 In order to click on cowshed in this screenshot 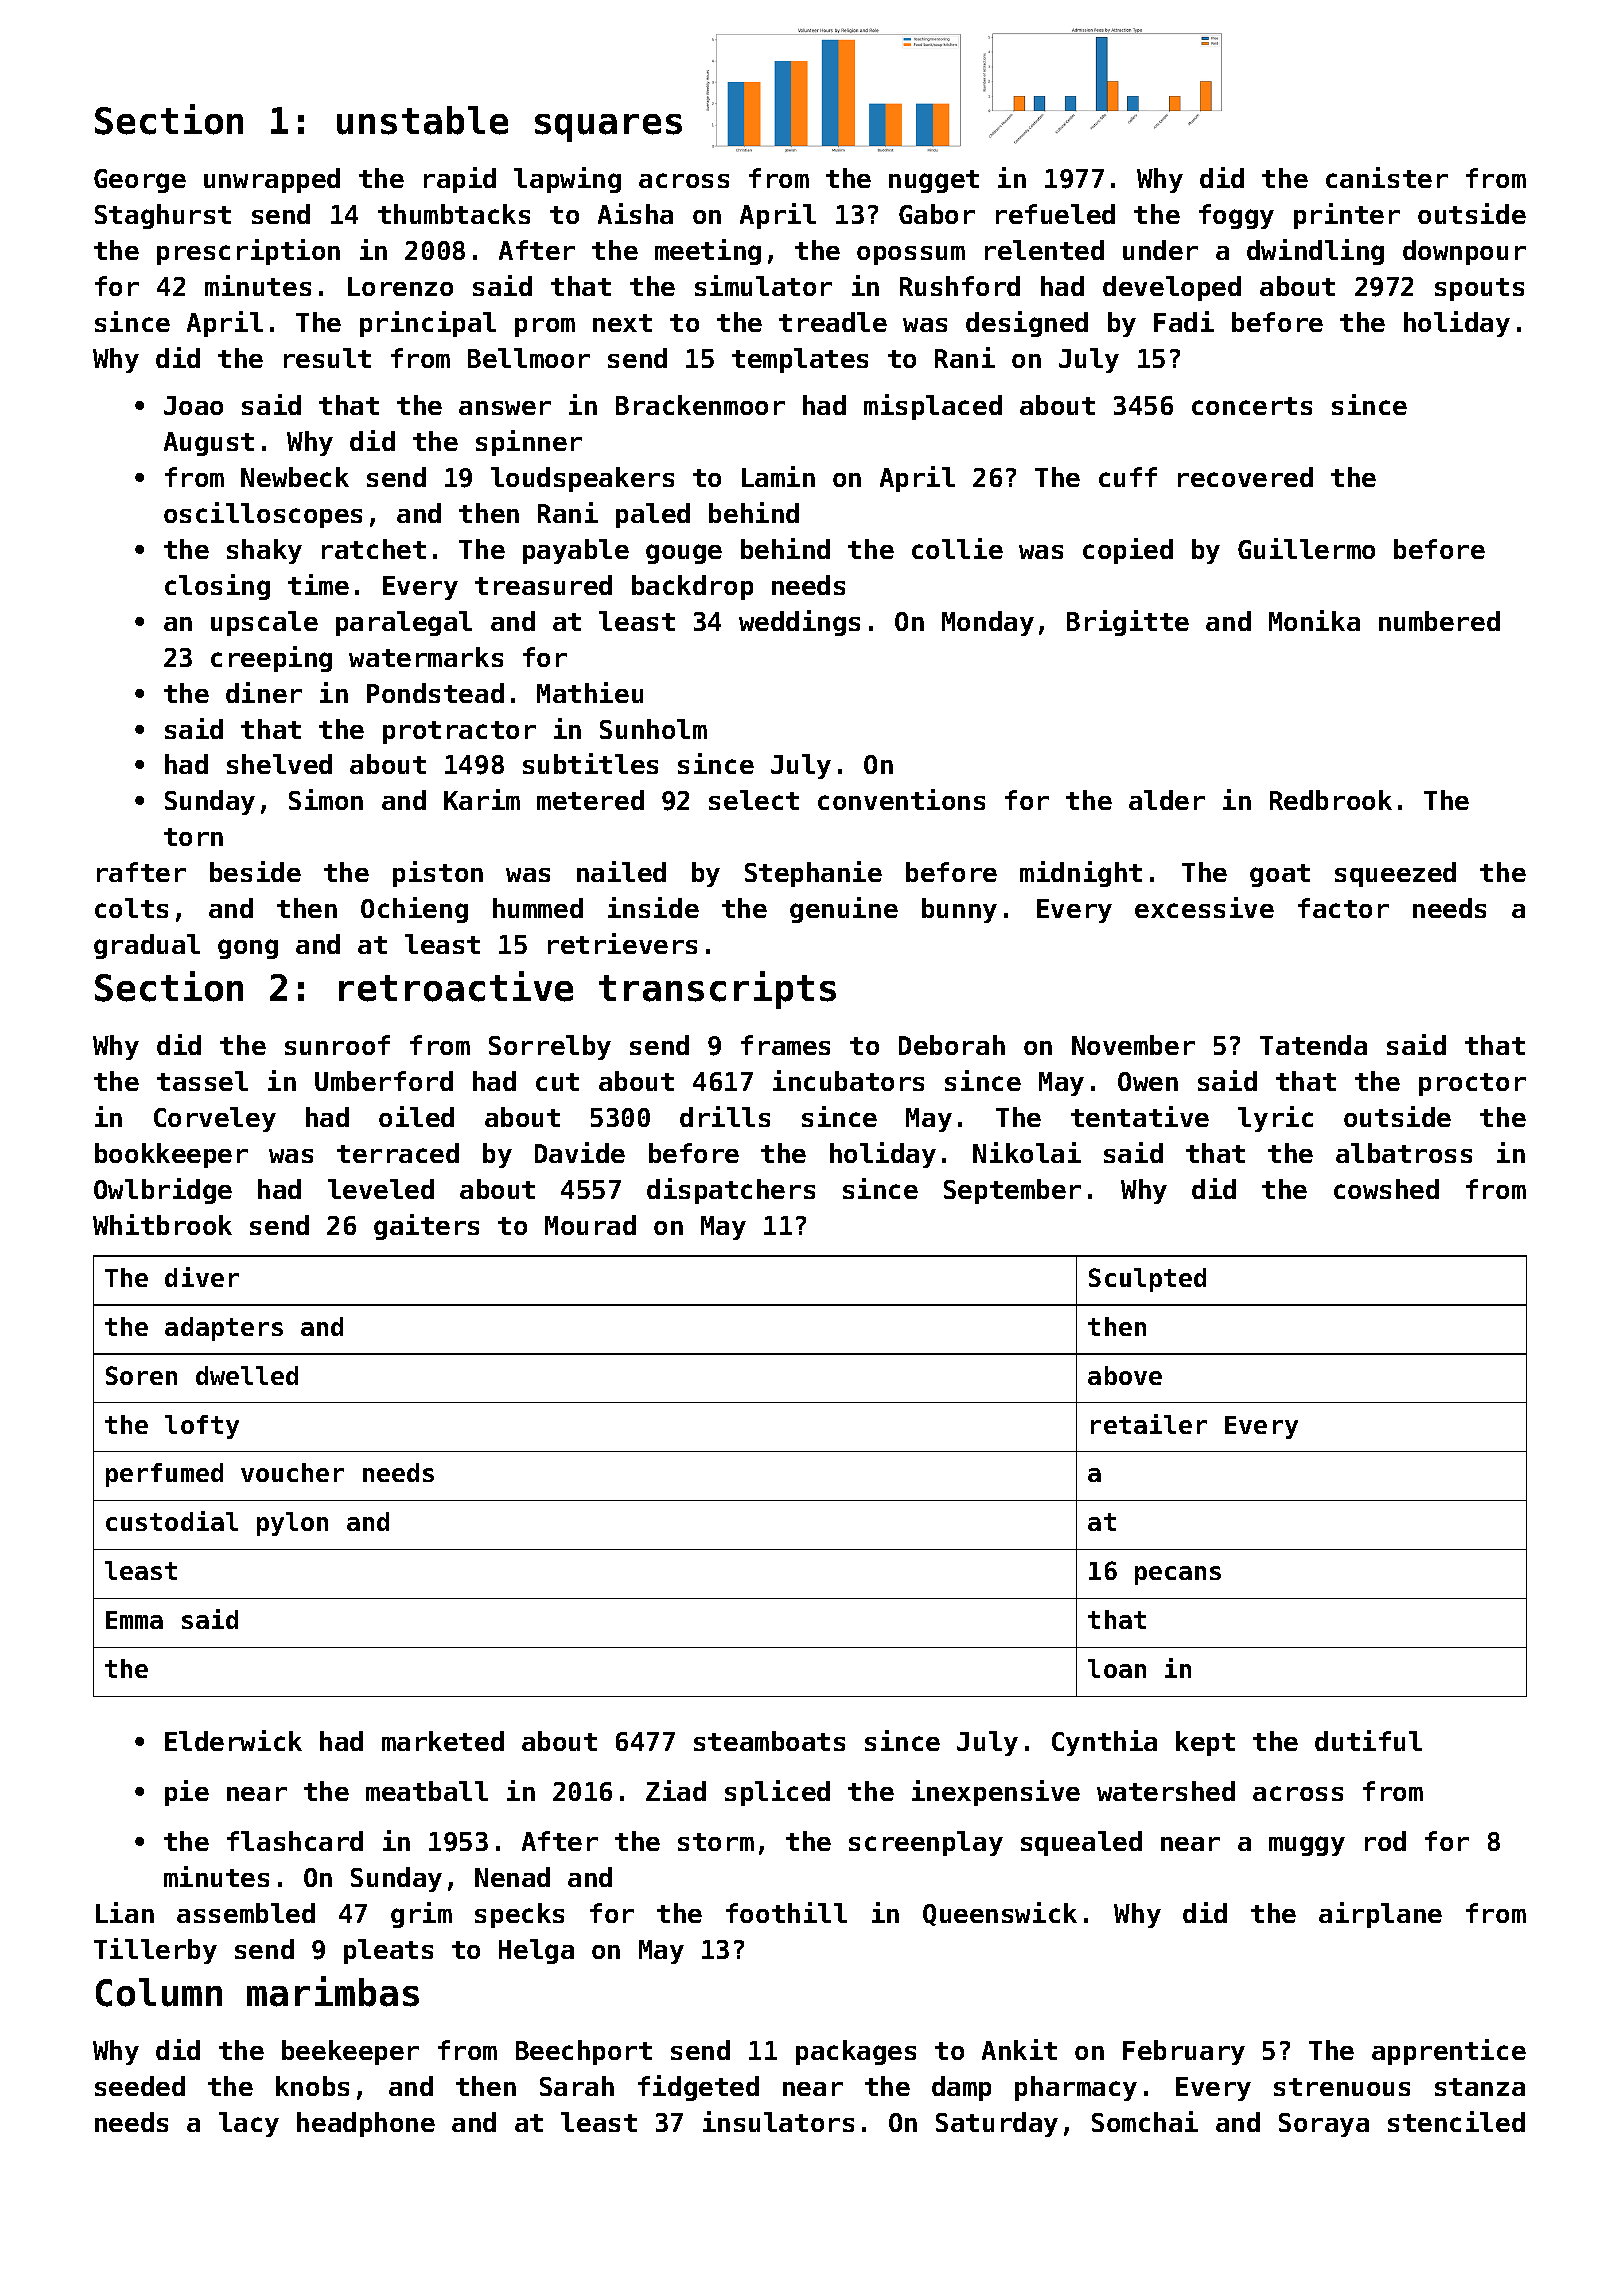, I will do `click(1386, 1189)`.
